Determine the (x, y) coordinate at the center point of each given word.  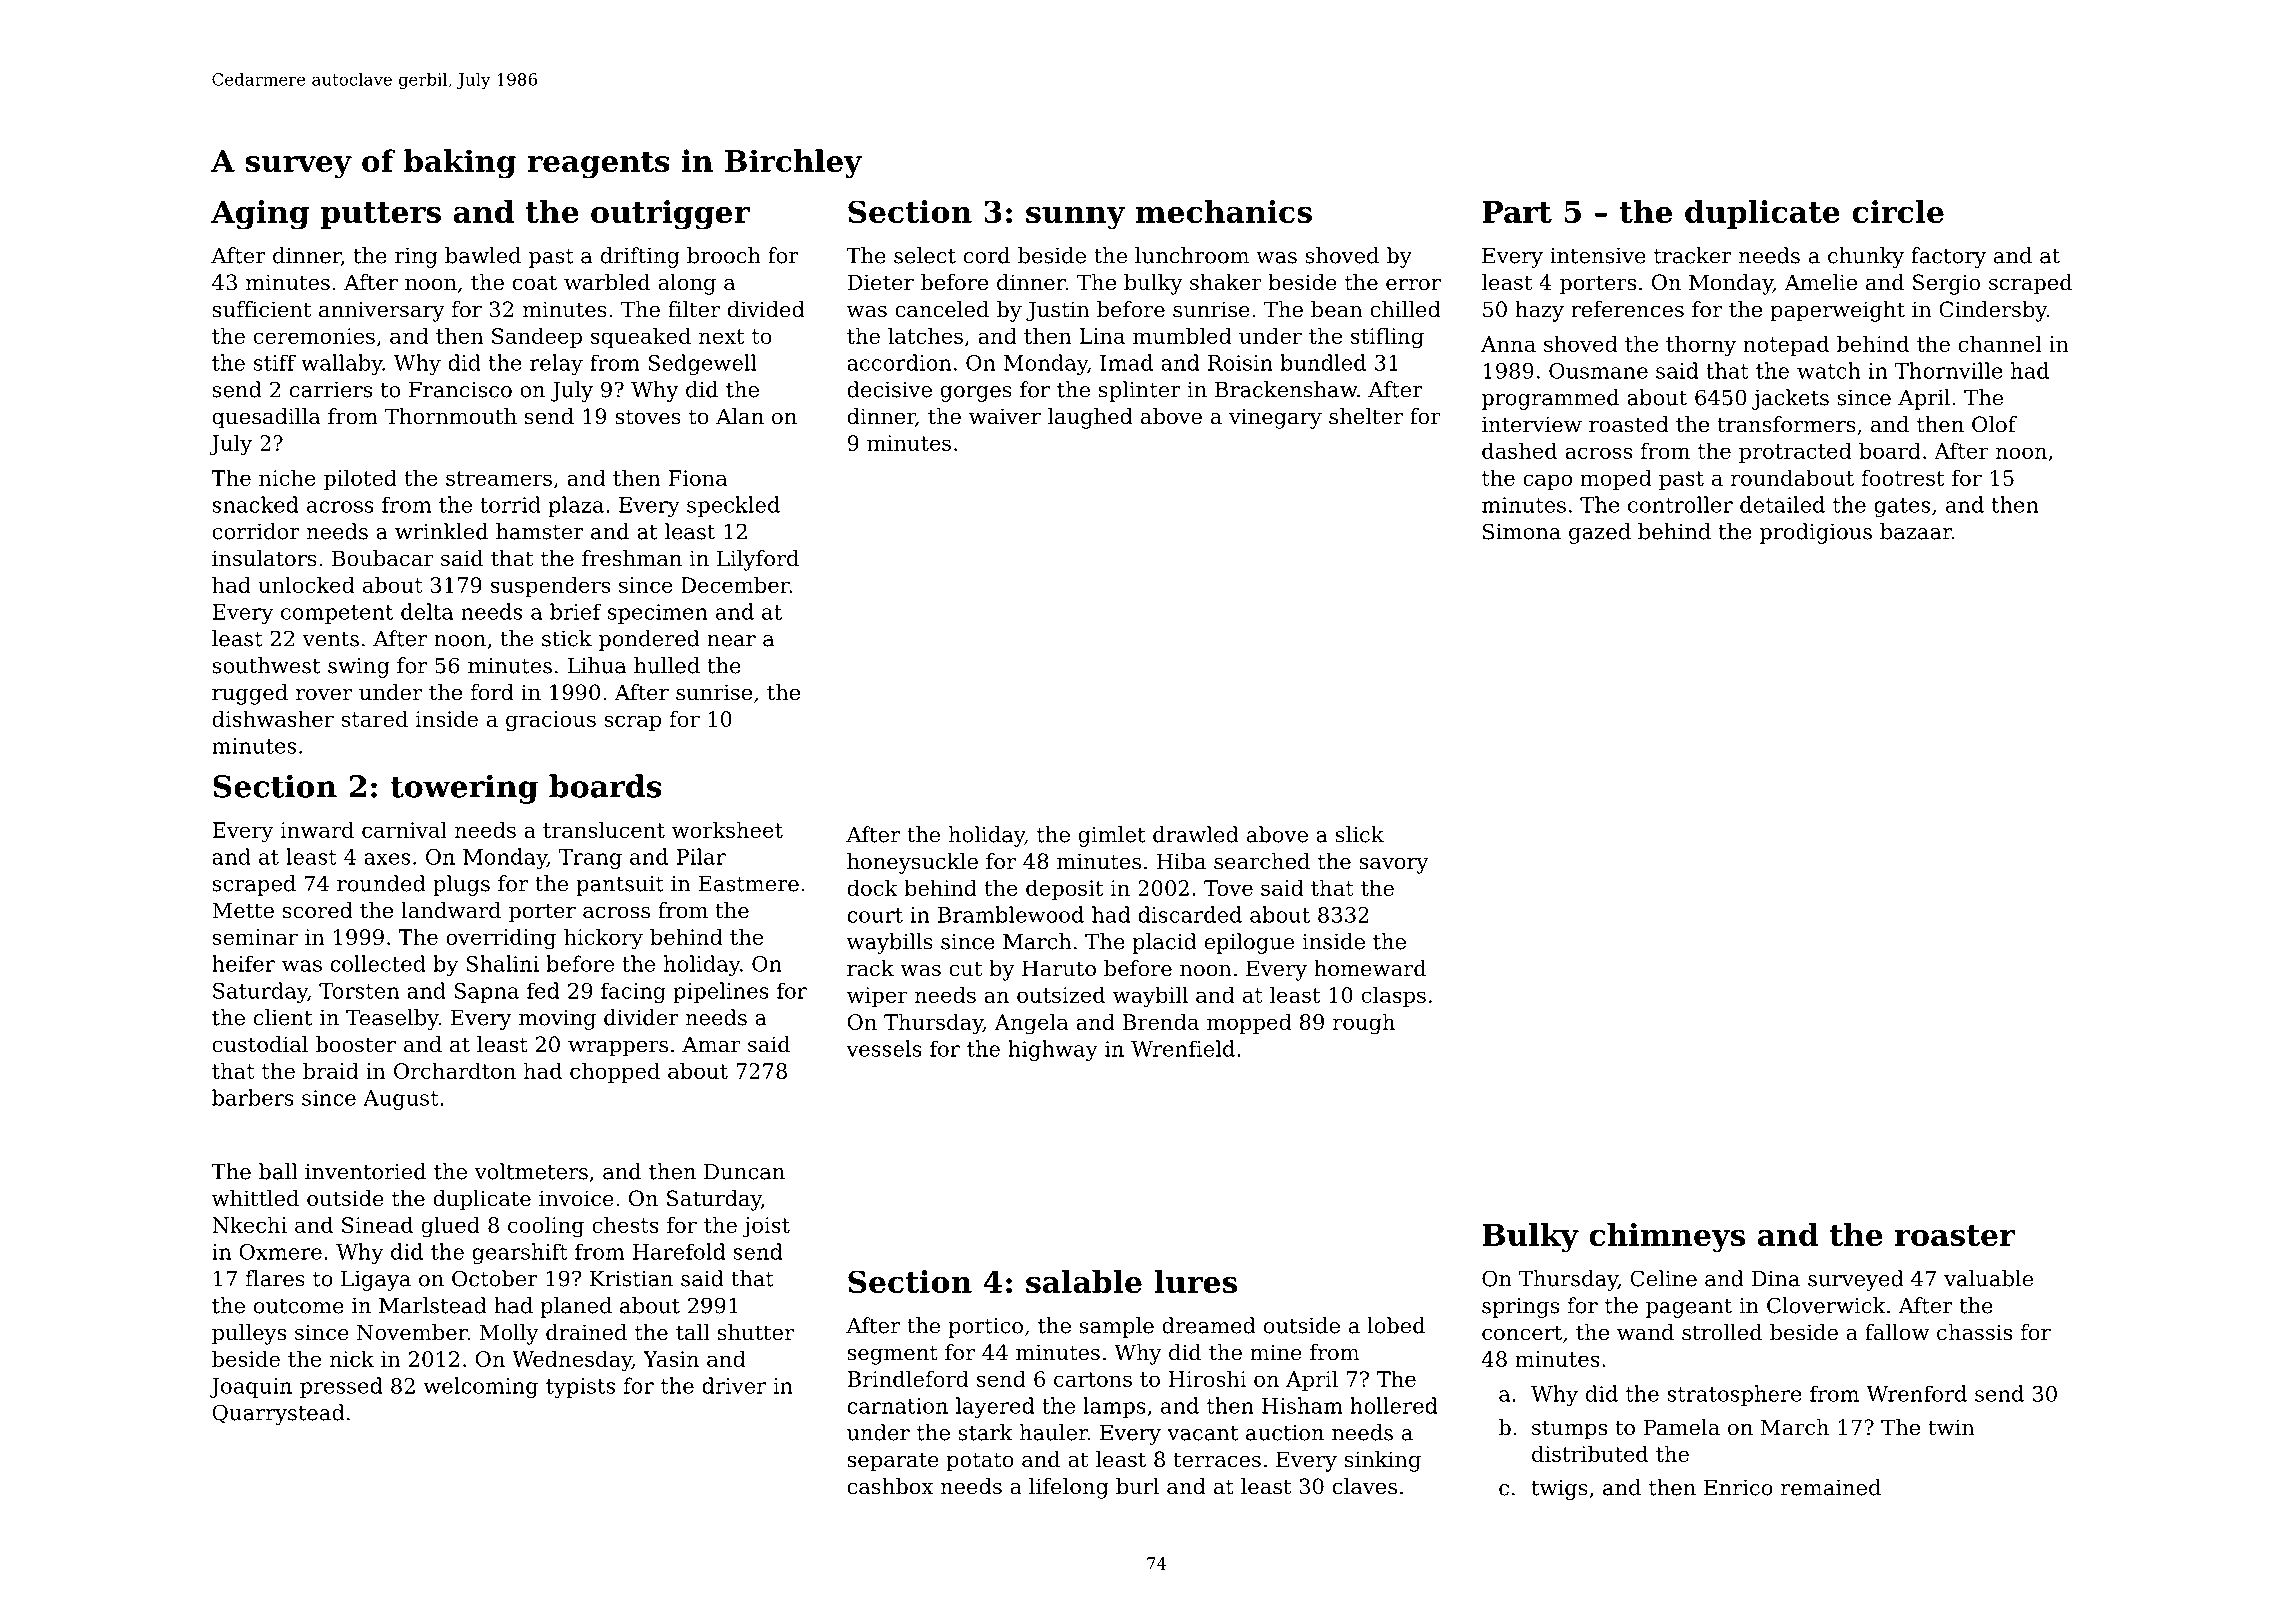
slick (1360, 834)
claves (1365, 1486)
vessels (884, 1048)
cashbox (890, 1486)
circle (1898, 211)
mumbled (1182, 335)
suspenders (550, 586)
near (731, 641)
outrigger (670, 215)
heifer (243, 963)
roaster (1955, 1235)
